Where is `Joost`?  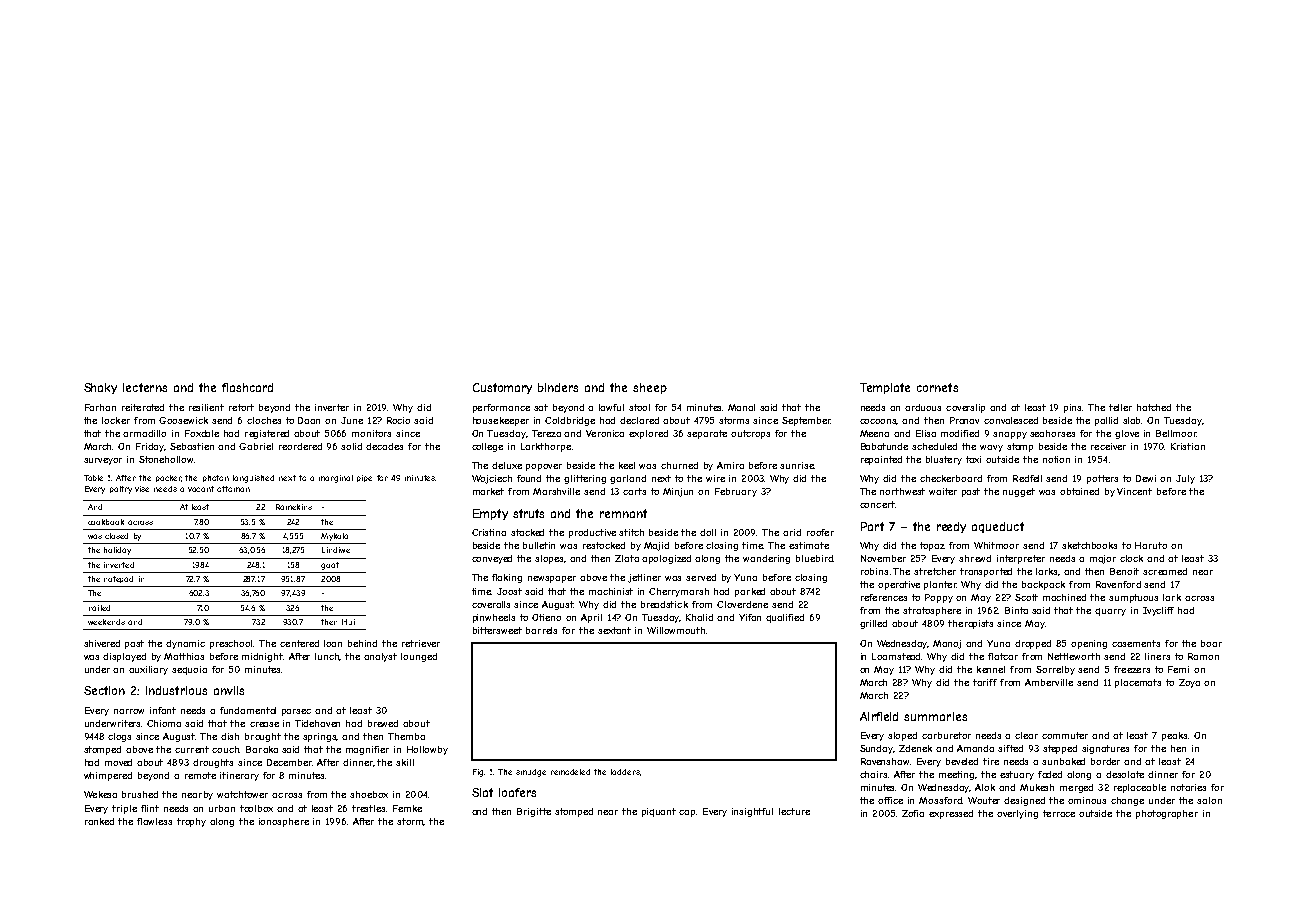
Joost is located at coordinates (509, 591).
